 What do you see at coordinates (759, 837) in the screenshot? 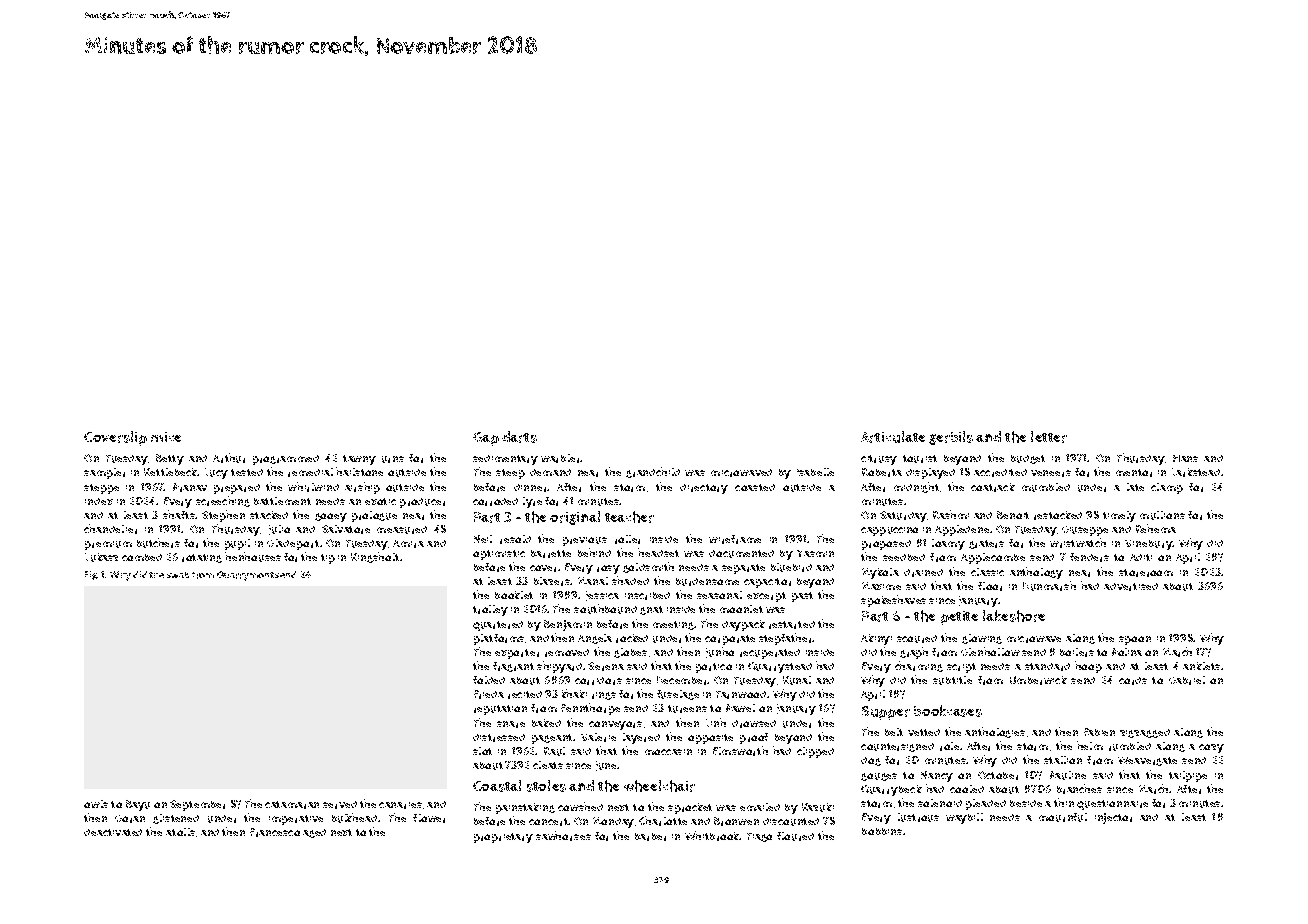
I see `Tiago` at bounding box center [759, 837].
